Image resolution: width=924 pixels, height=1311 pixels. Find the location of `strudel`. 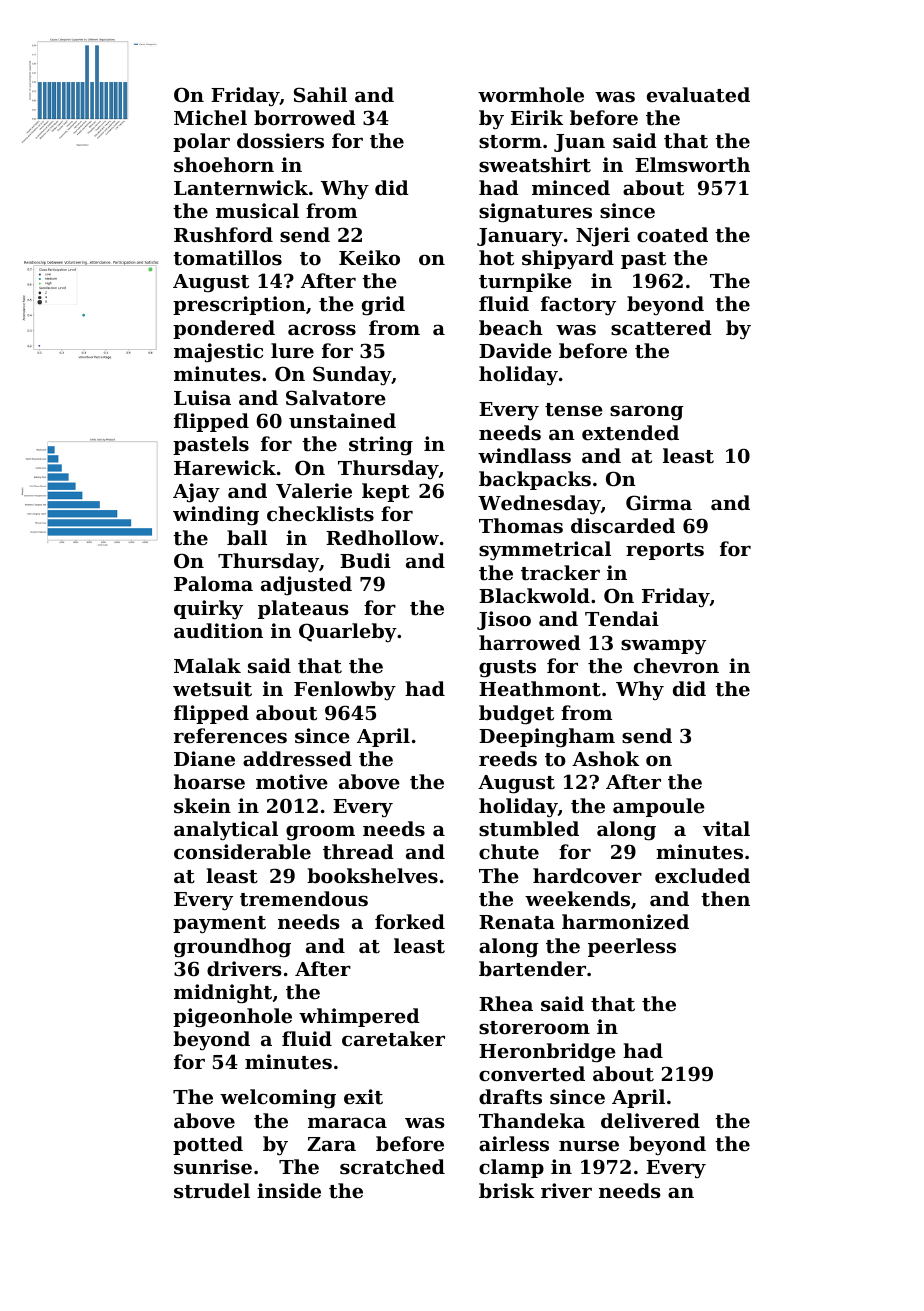

strudel is located at coordinates (212, 1191).
